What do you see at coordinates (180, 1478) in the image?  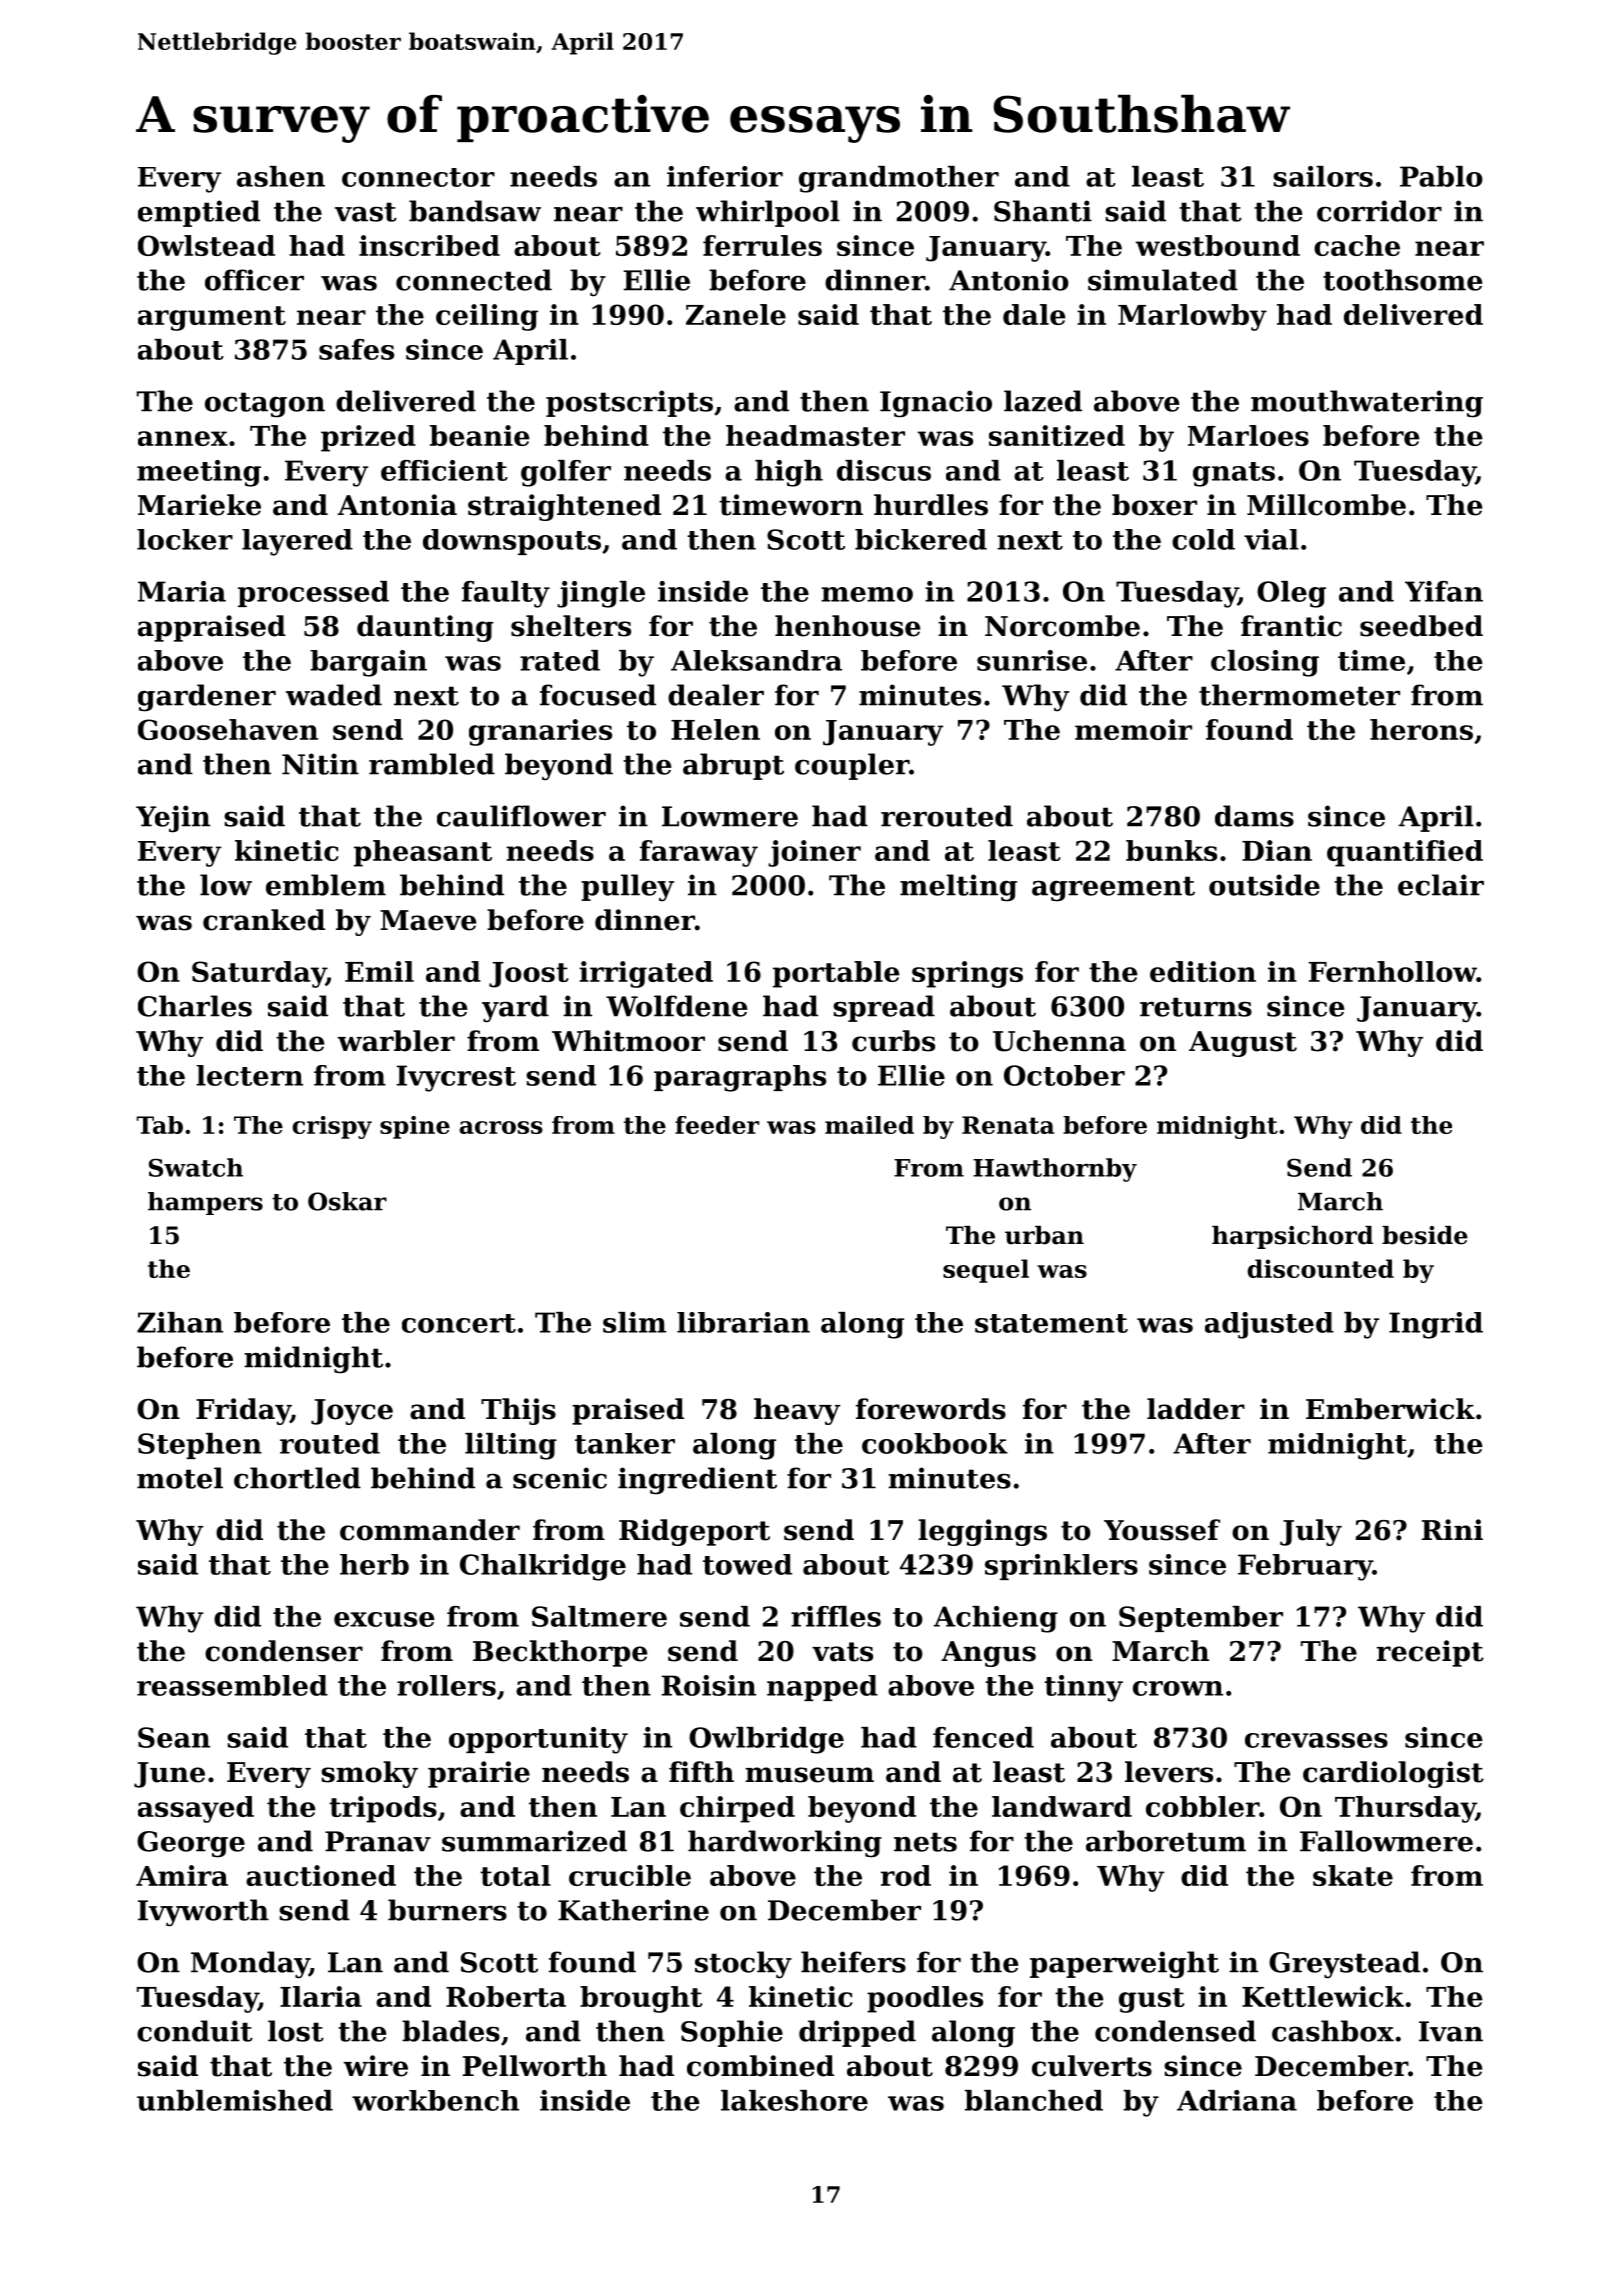 I see `motel` at bounding box center [180, 1478].
